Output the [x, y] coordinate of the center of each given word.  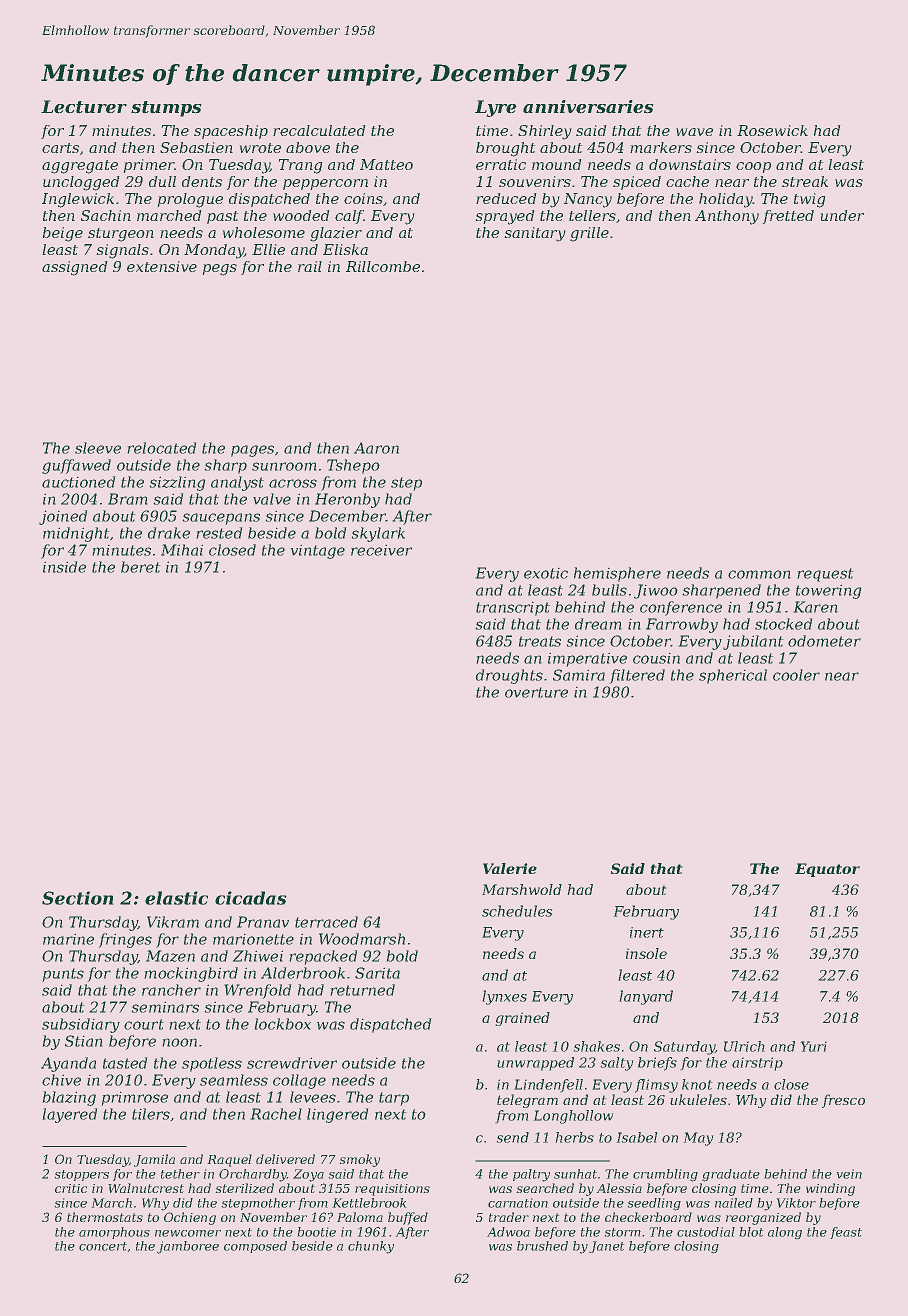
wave [694, 132]
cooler [796, 675]
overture [536, 692]
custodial [706, 1232]
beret [141, 567]
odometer [824, 641]
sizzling [177, 483]
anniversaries [588, 107]
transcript [513, 608]
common [759, 574]
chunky [371, 1247]
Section [78, 898]
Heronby [347, 500]
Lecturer [84, 107]
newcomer [188, 1233]
